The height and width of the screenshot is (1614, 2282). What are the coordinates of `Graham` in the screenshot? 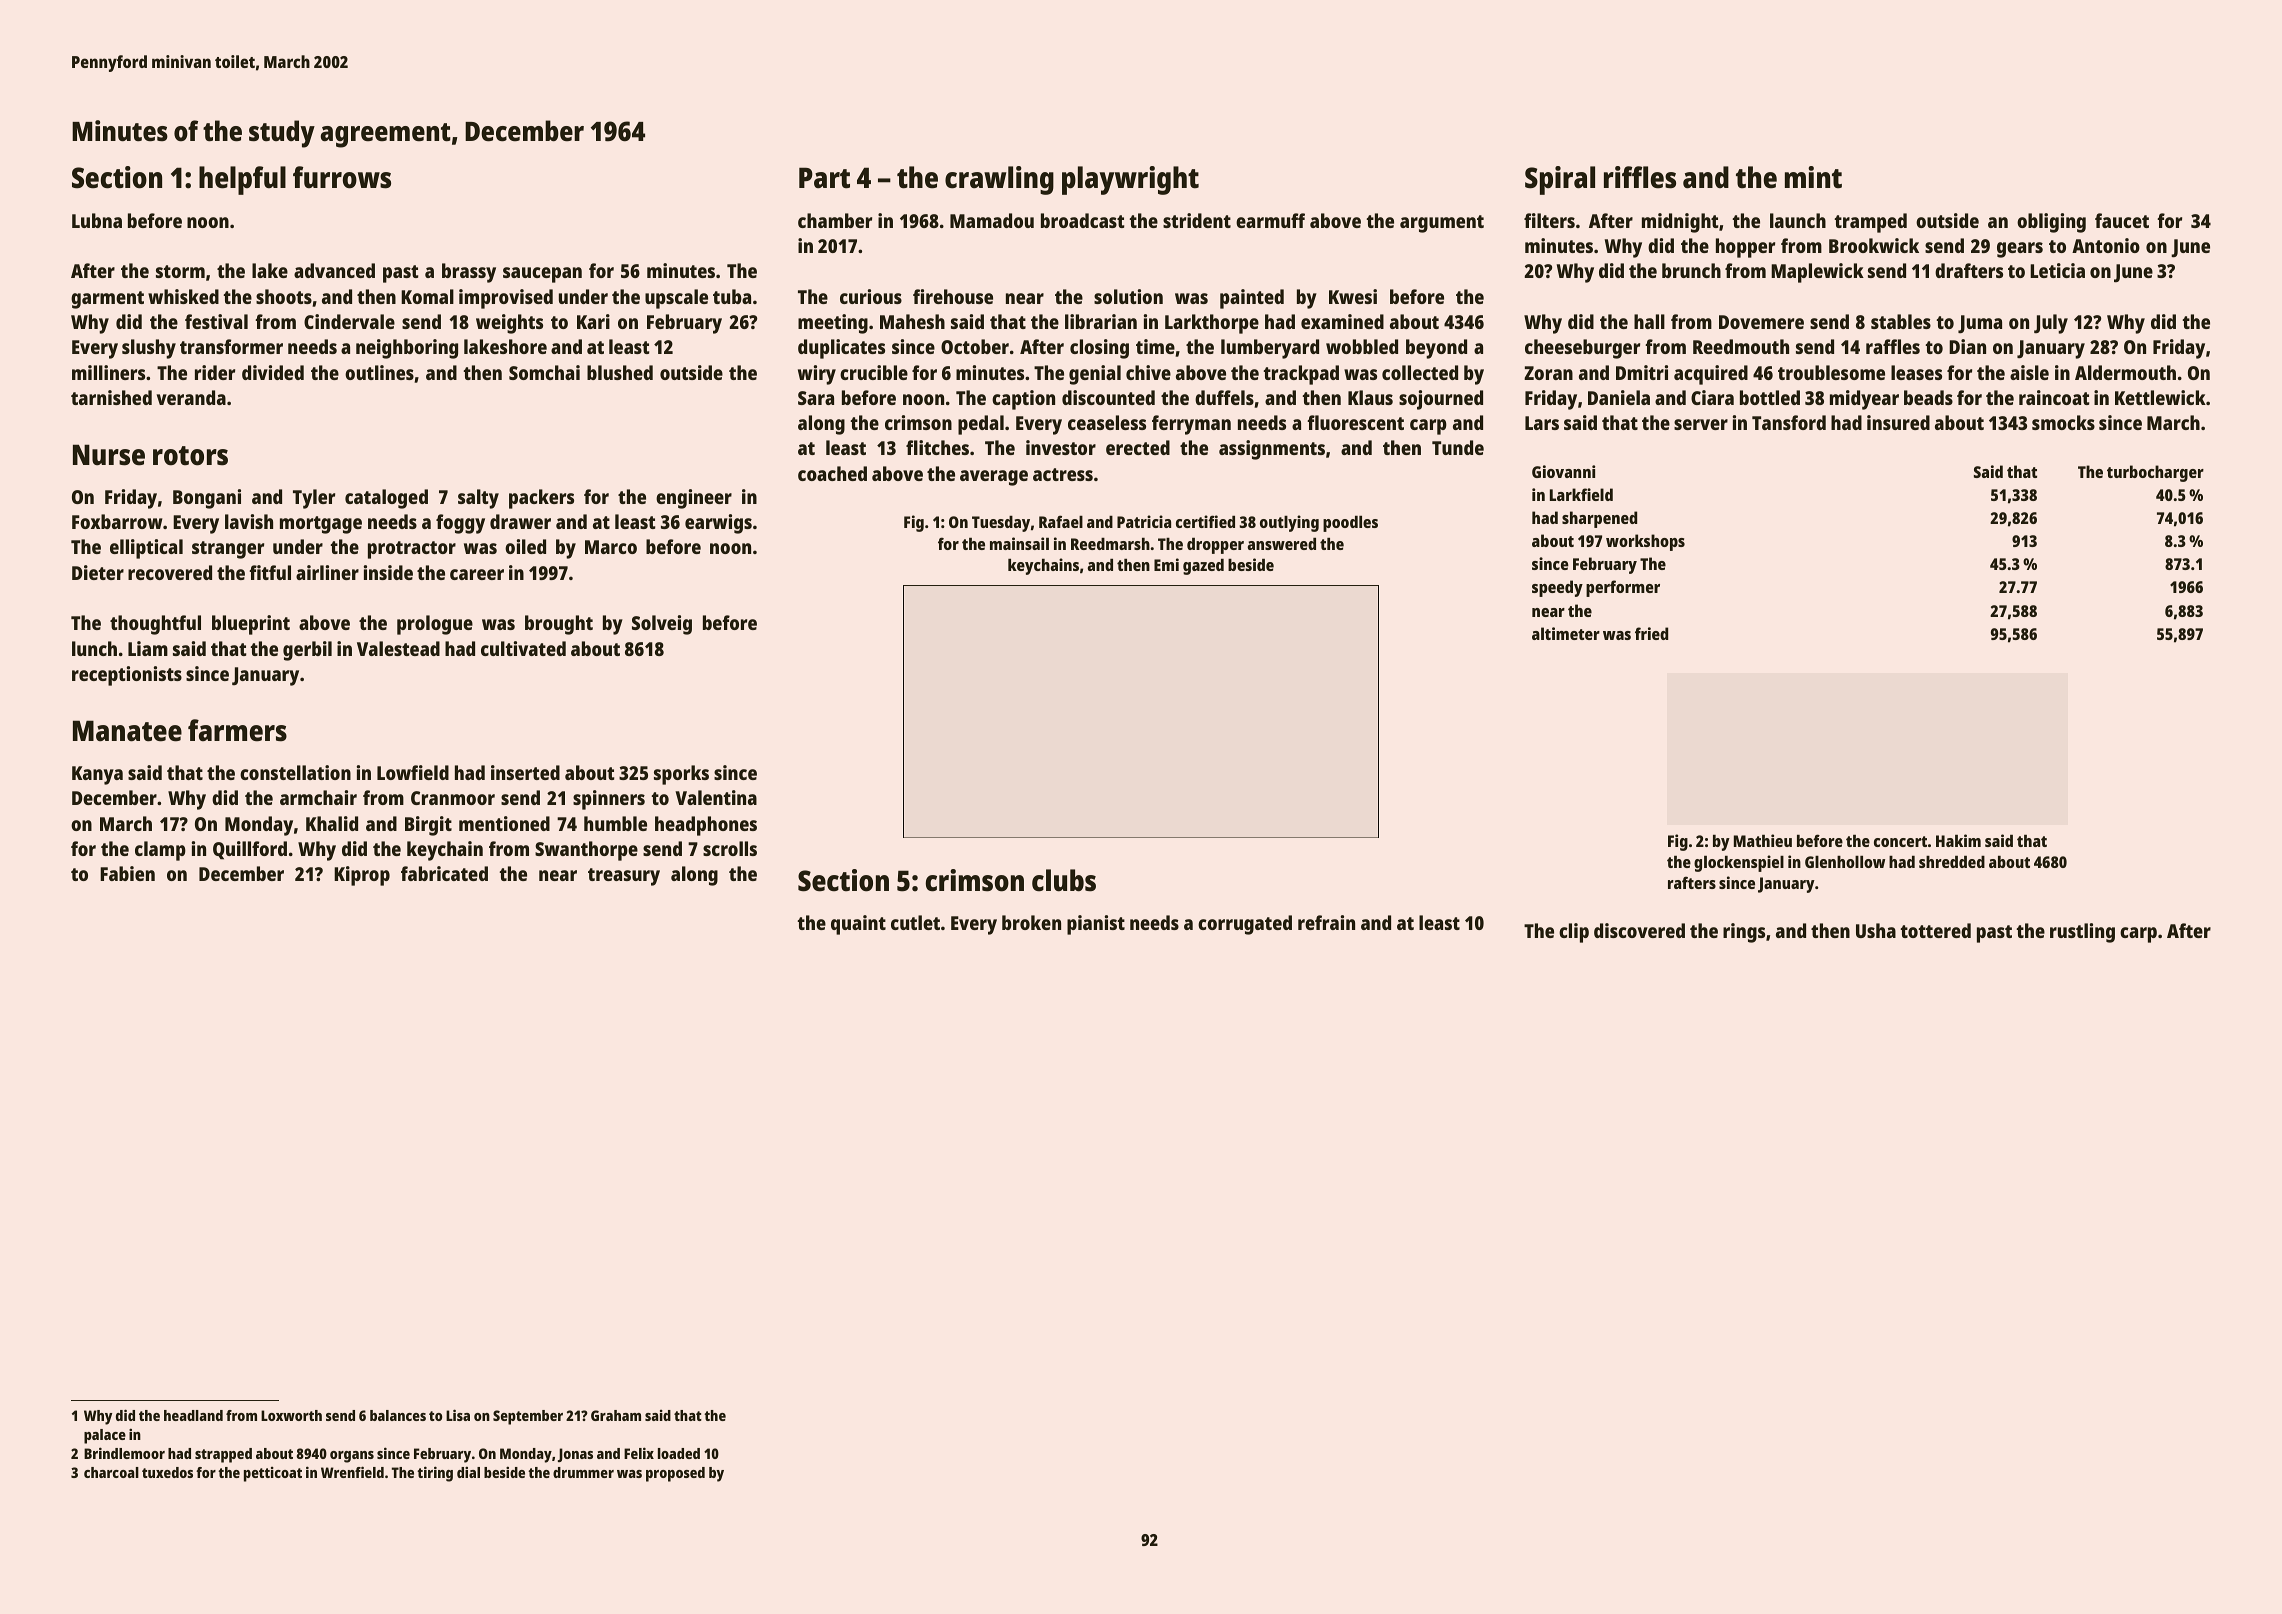 It's located at (616, 1415).
